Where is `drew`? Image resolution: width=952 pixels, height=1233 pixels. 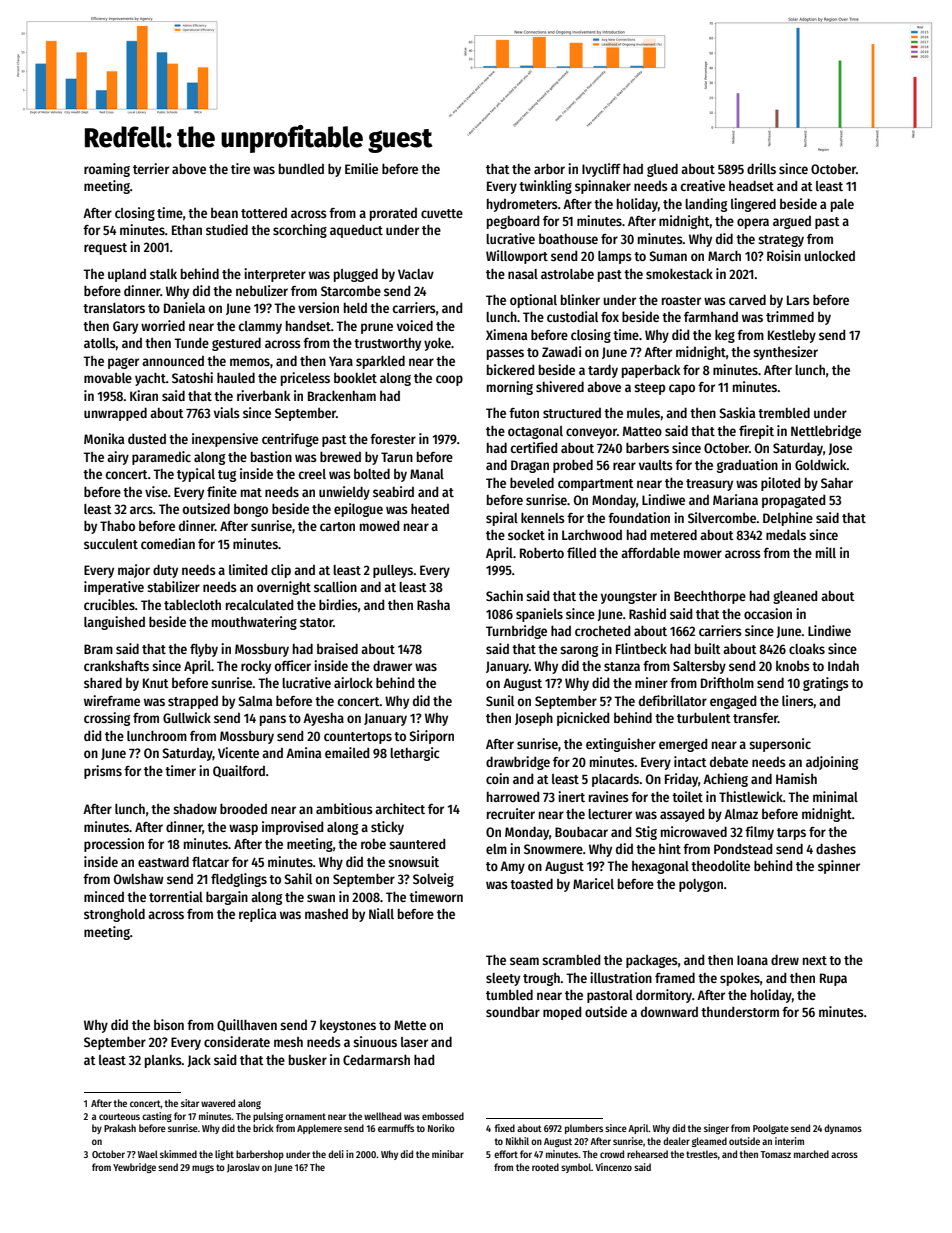 drew is located at coordinates (785, 959).
